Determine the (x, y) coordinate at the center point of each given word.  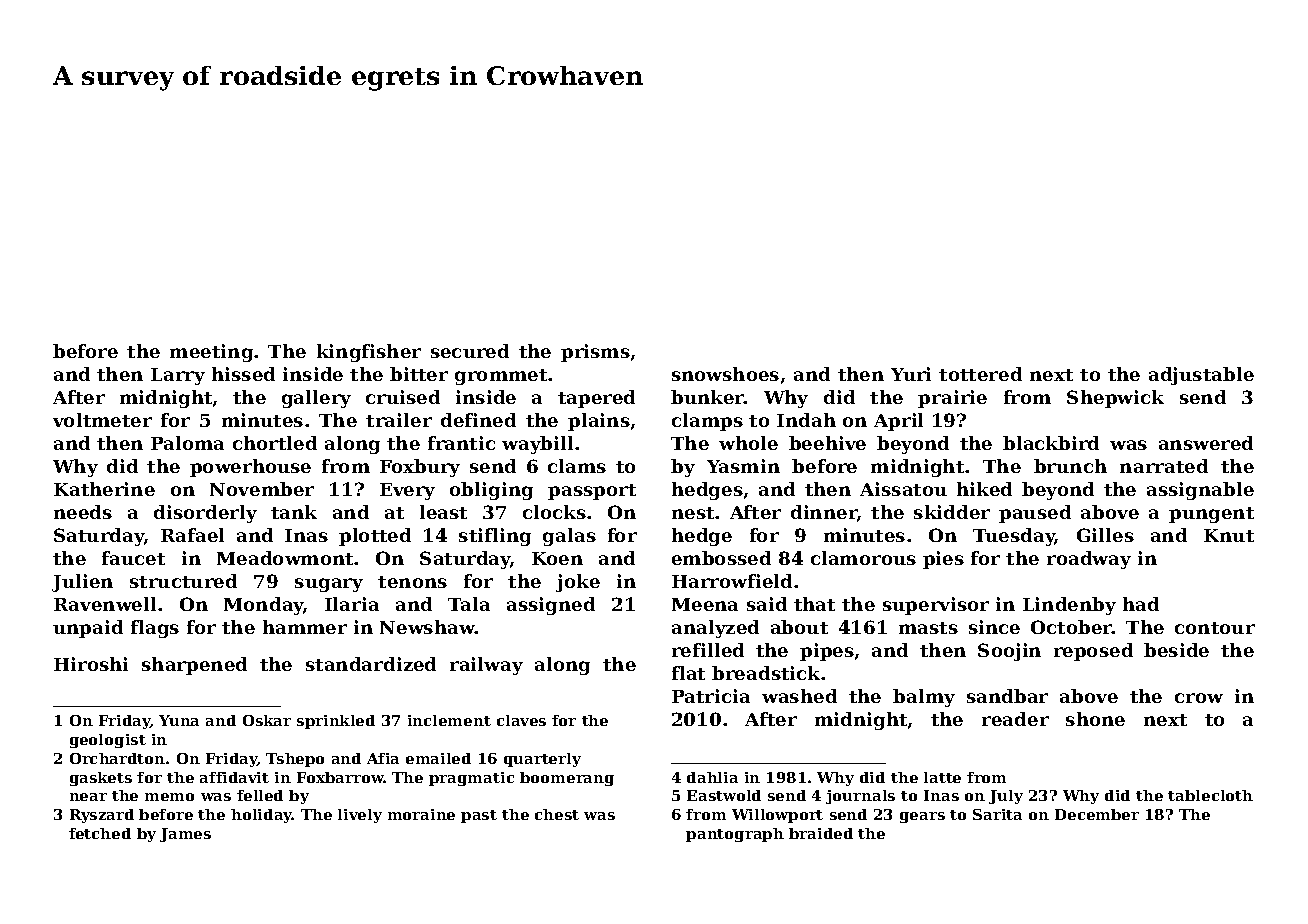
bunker (707, 397)
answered (1206, 443)
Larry (178, 376)
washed (799, 696)
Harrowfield (732, 581)
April (898, 422)
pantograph (735, 835)
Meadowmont (286, 558)
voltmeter (102, 420)
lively (360, 816)
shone (1095, 719)
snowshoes (725, 374)
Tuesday (1014, 537)
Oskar (267, 720)
